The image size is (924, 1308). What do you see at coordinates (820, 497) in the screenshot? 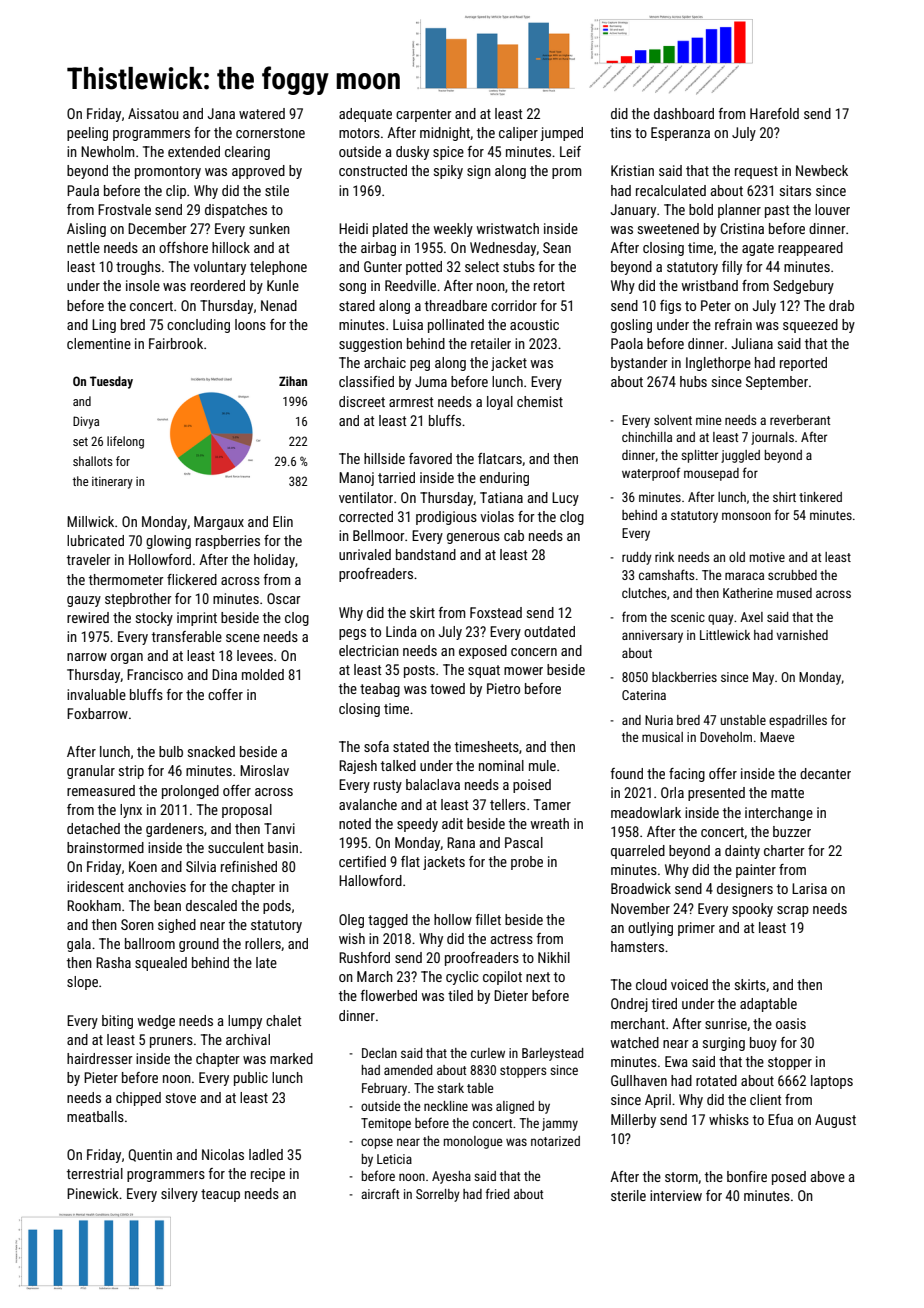
I see `tinkered` at bounding box center [820, 497].
